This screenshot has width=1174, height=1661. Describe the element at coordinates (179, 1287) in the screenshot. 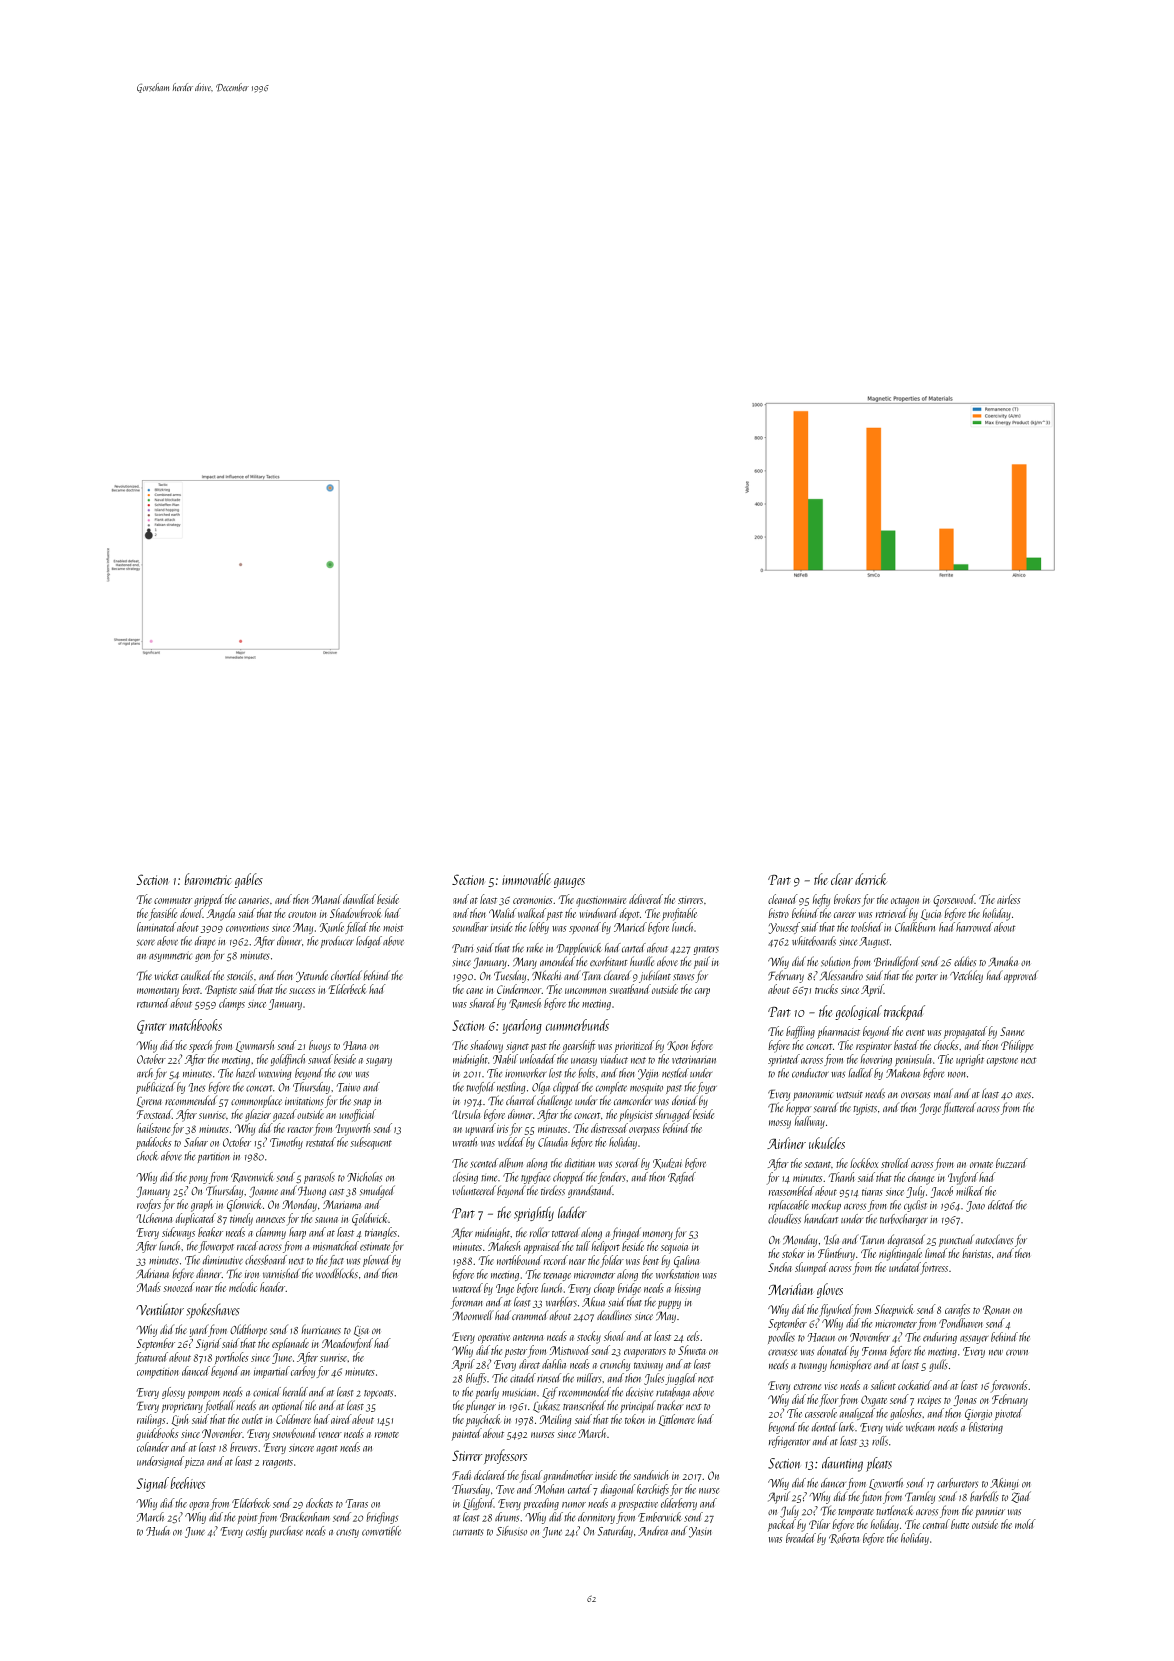

I see `snoozed` at that location.
